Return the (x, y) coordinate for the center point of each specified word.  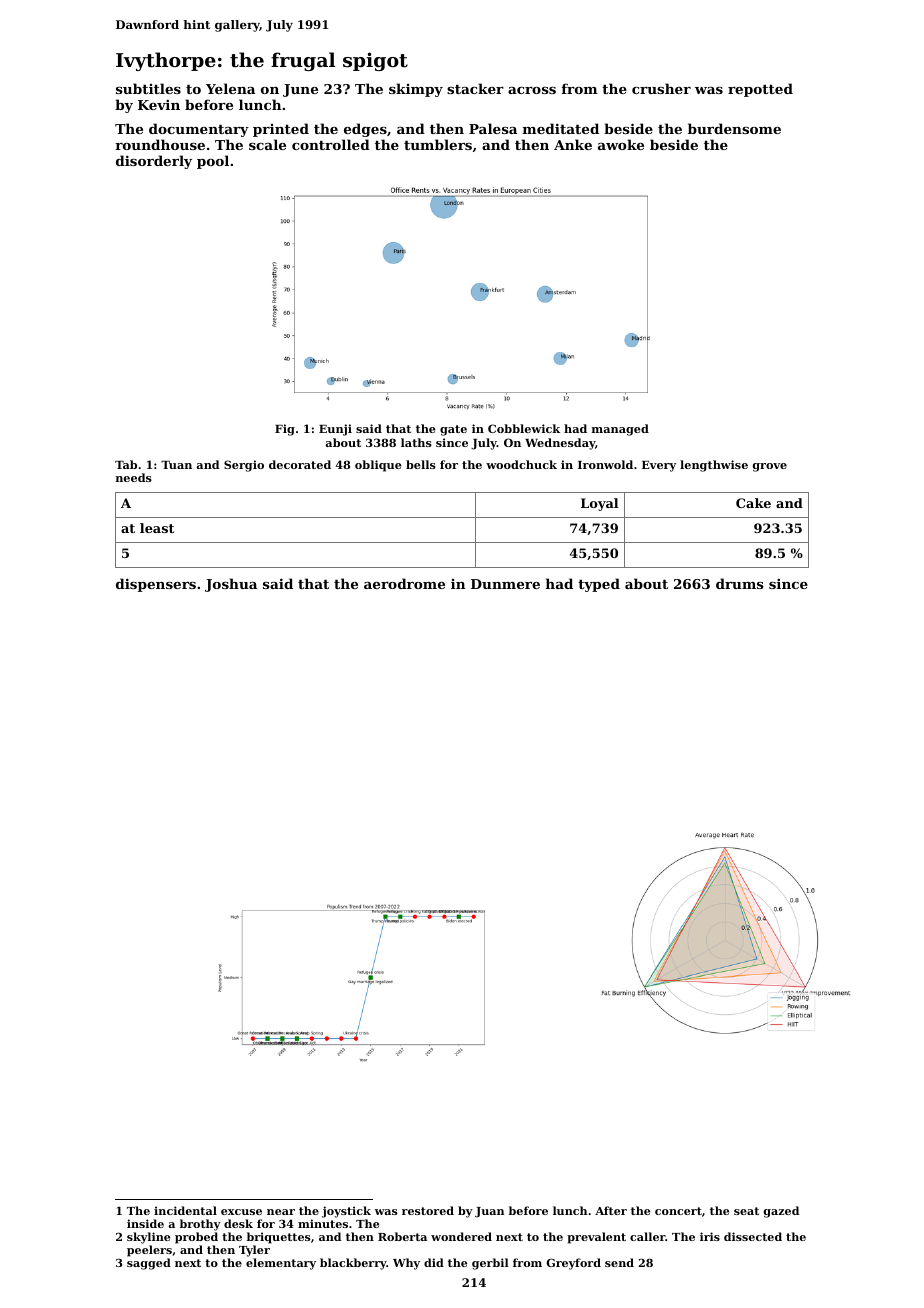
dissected (753, 1236)
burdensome (734, 128)
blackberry (353, 1264)
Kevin (159, 105)
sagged (149, 1264)
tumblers (438, 144)
